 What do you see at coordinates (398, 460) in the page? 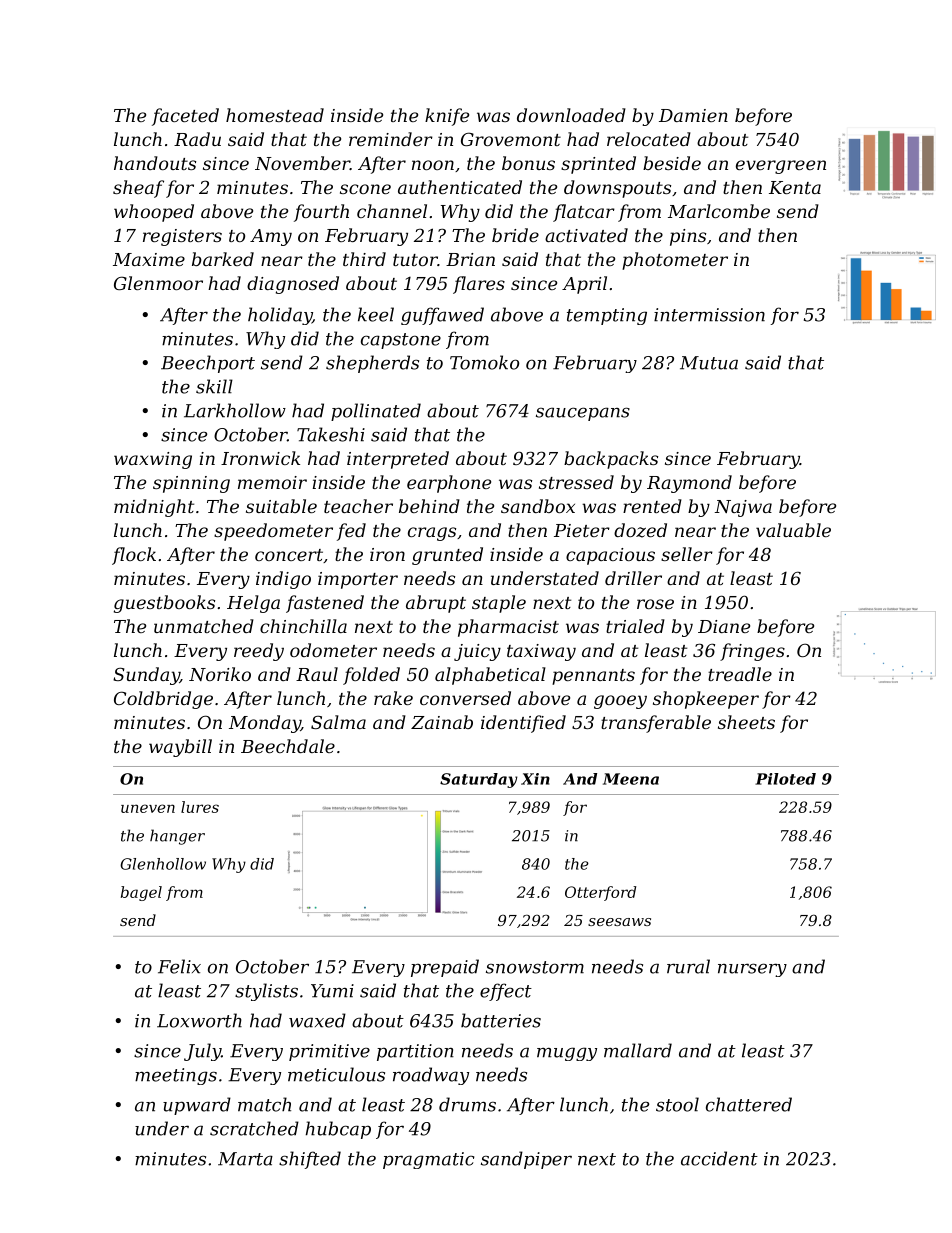
I see `interpreted` at bounding box center [398, 460].
